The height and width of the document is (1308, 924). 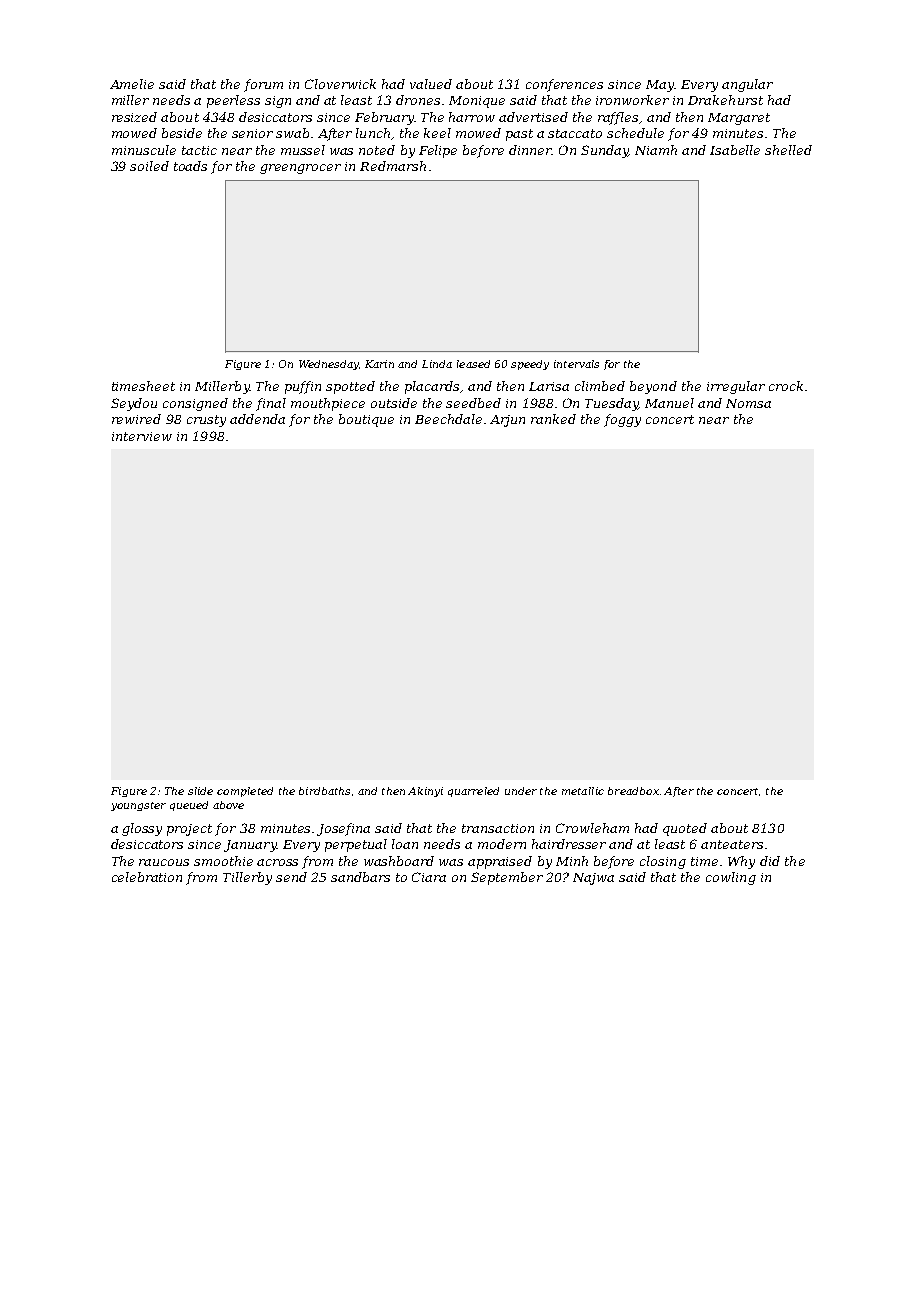 I want to click on completed, so click(x=245, y=792).
